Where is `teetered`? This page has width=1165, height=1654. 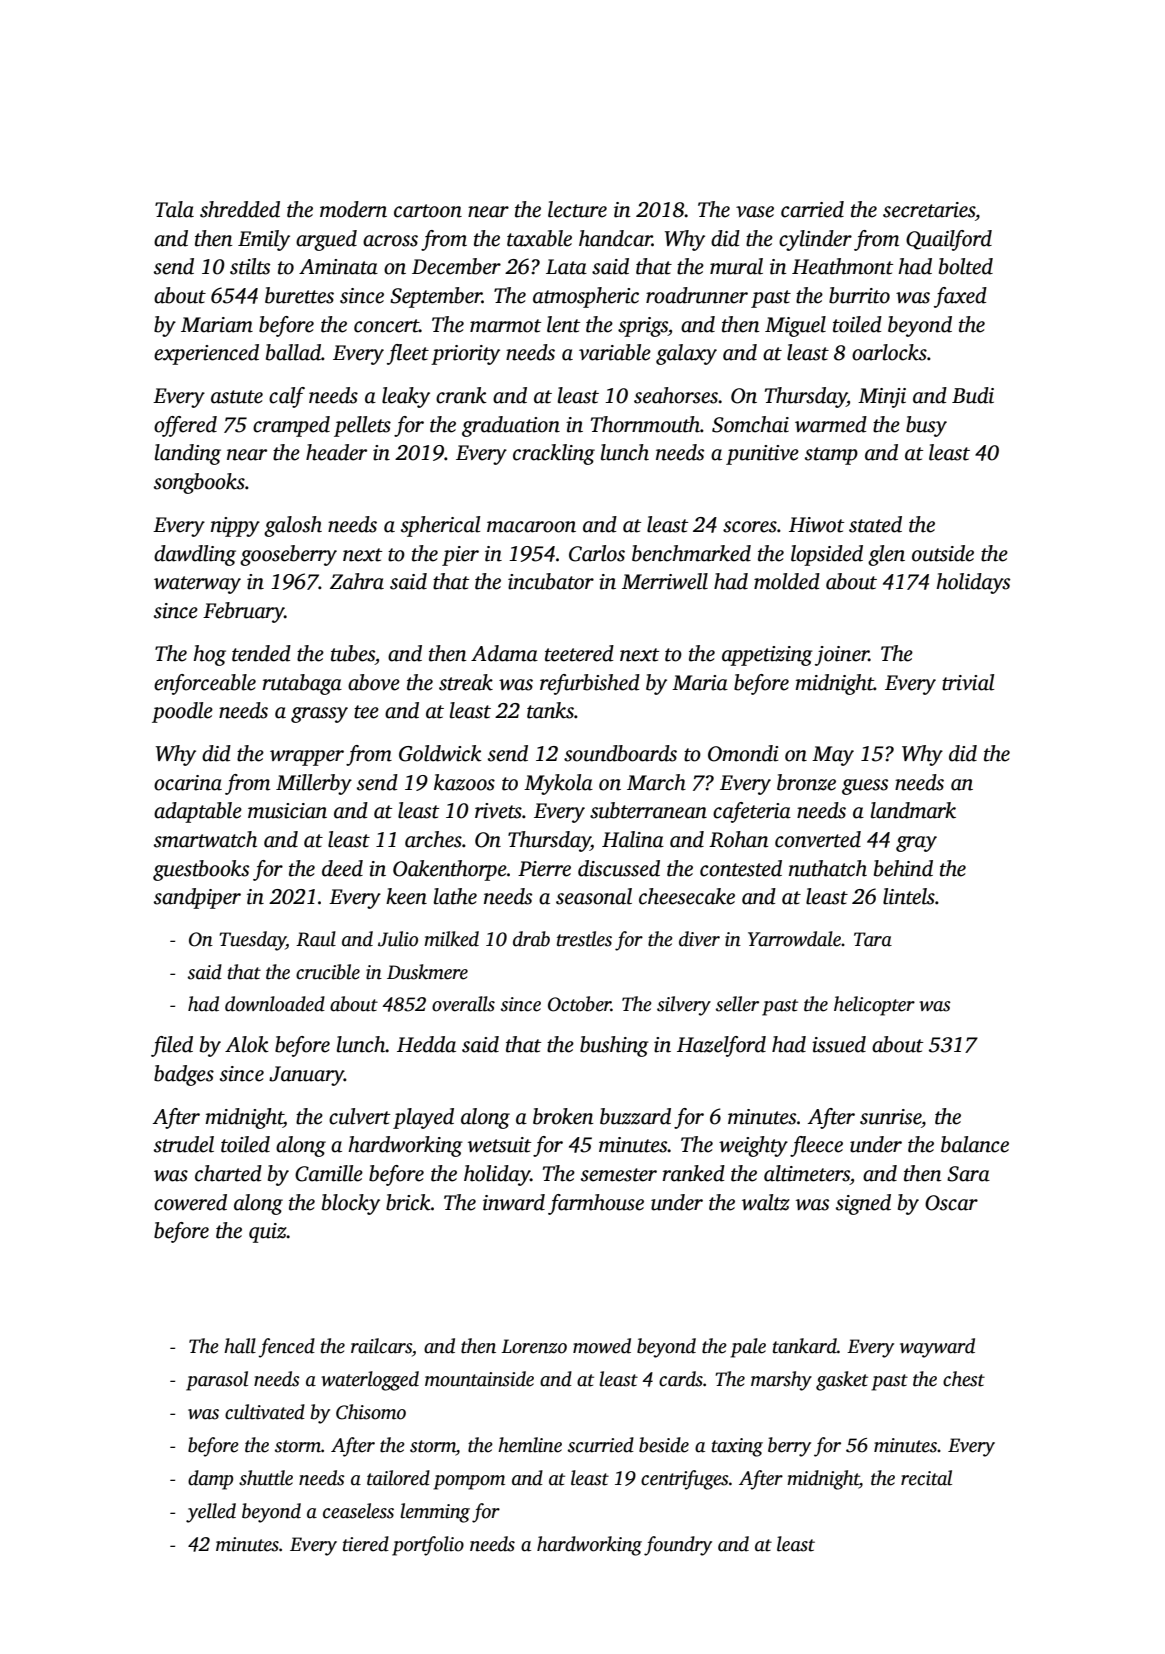 teetered is located at coordinates (579, 653).
